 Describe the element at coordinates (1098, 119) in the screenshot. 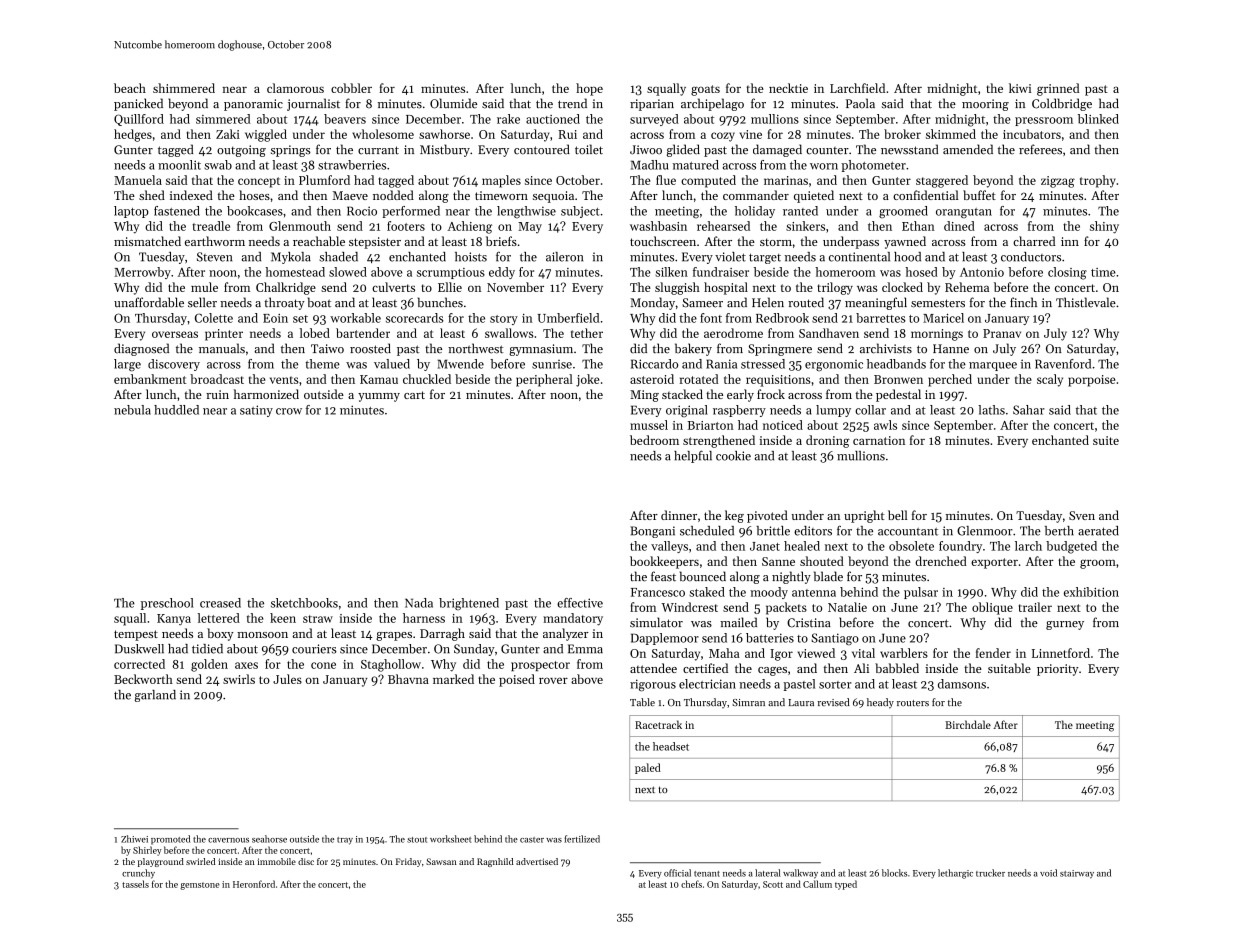

I see `blinked` at that location.
